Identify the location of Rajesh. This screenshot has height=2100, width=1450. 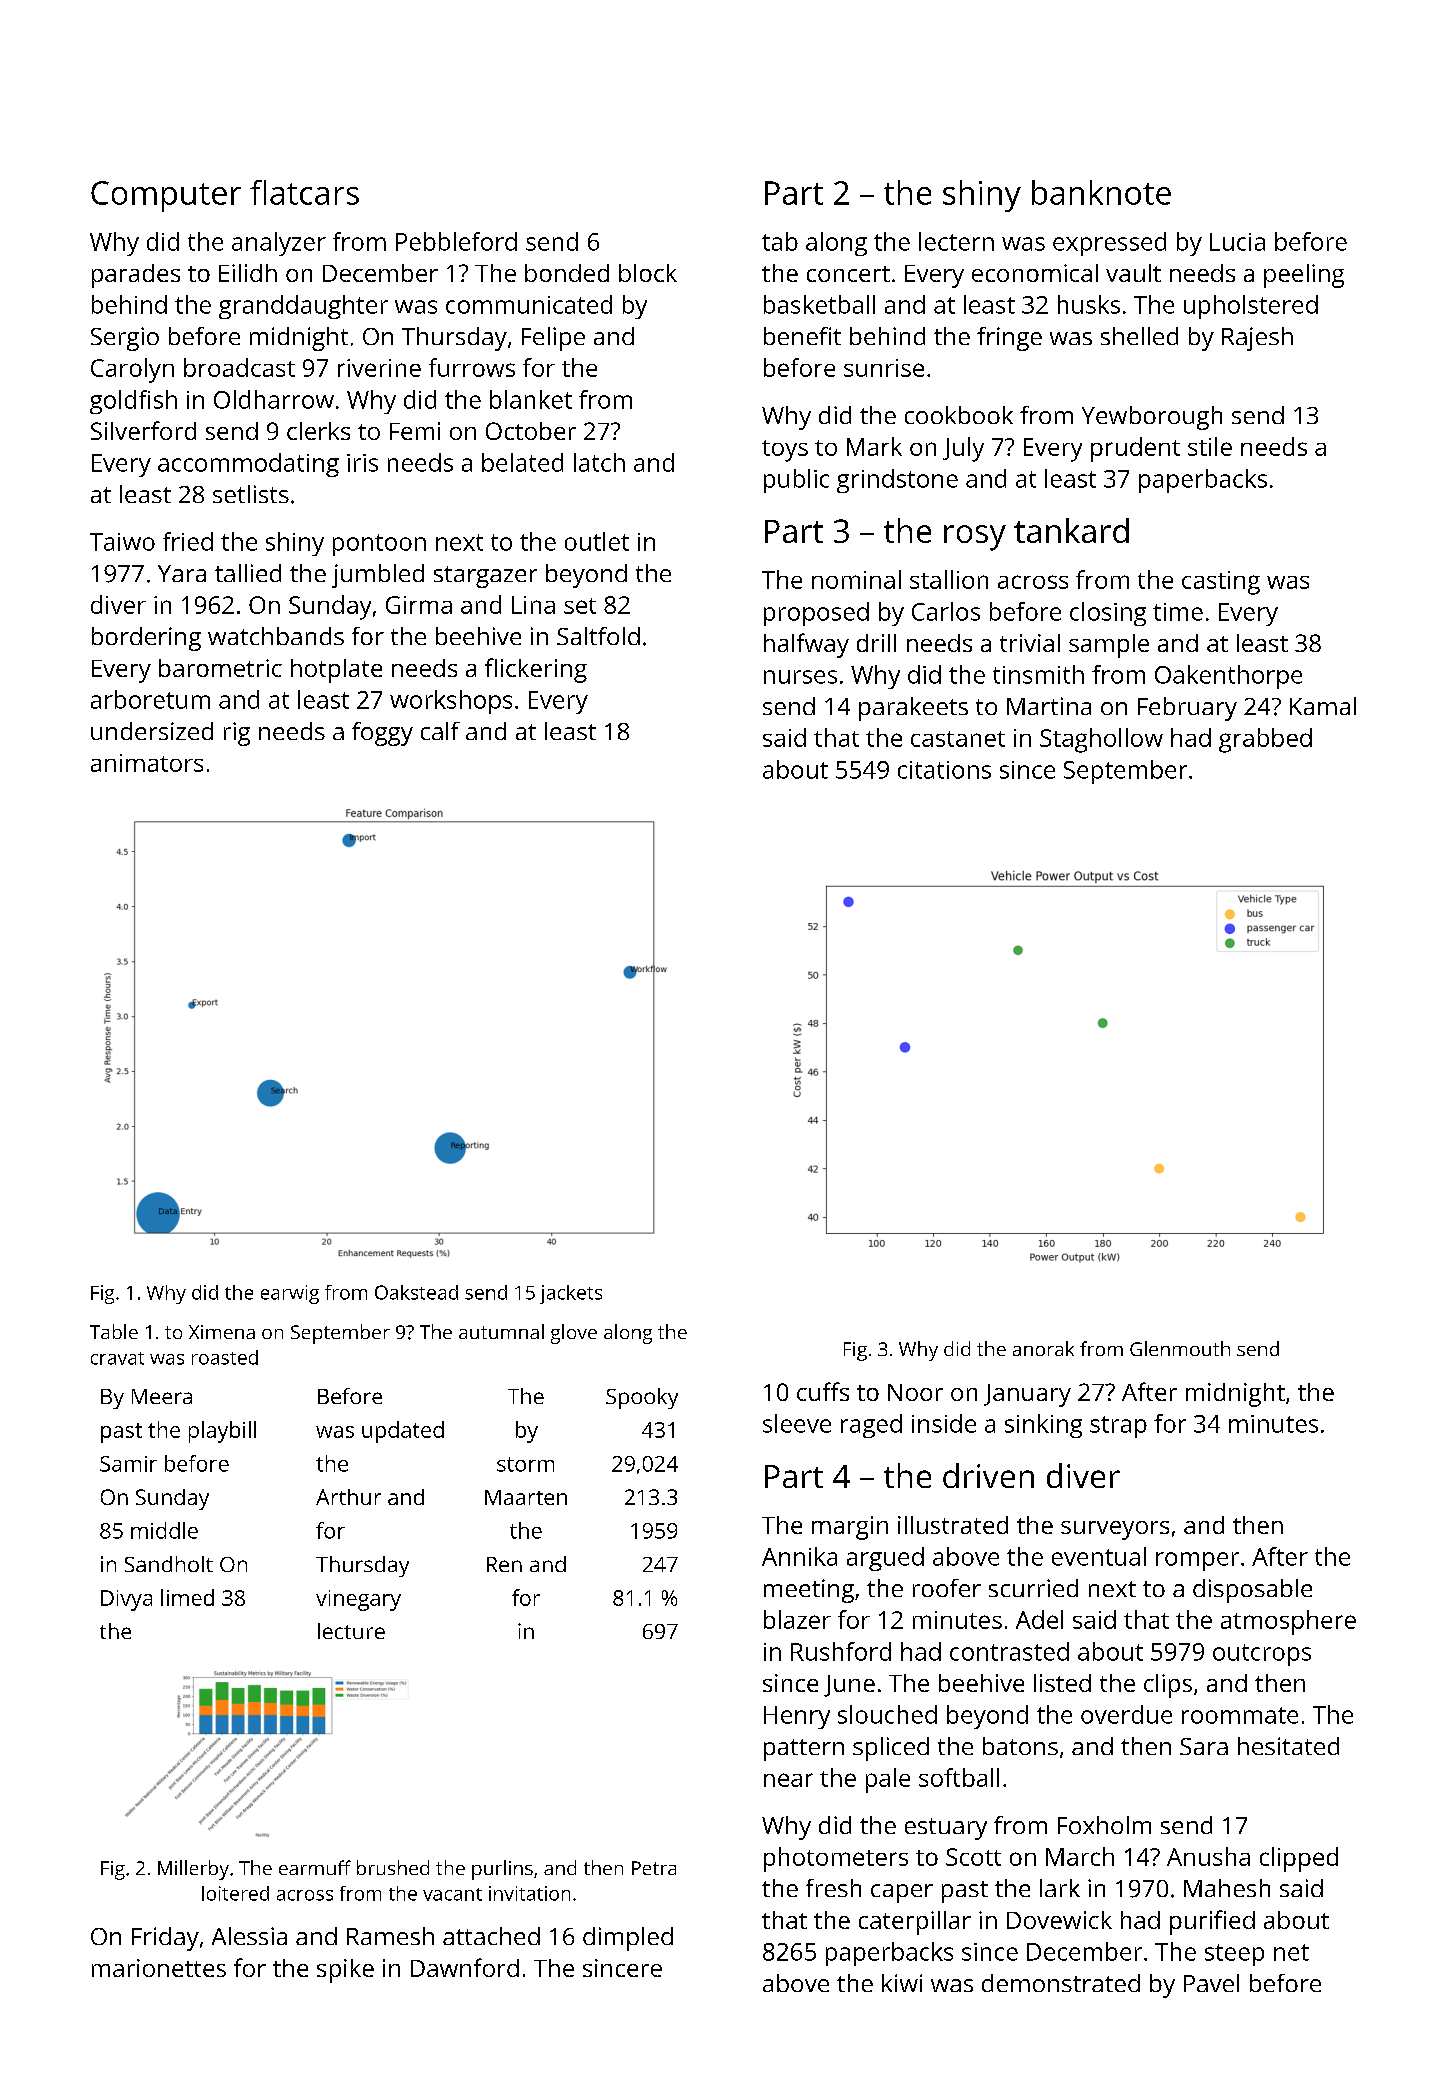
(1257, 339).
